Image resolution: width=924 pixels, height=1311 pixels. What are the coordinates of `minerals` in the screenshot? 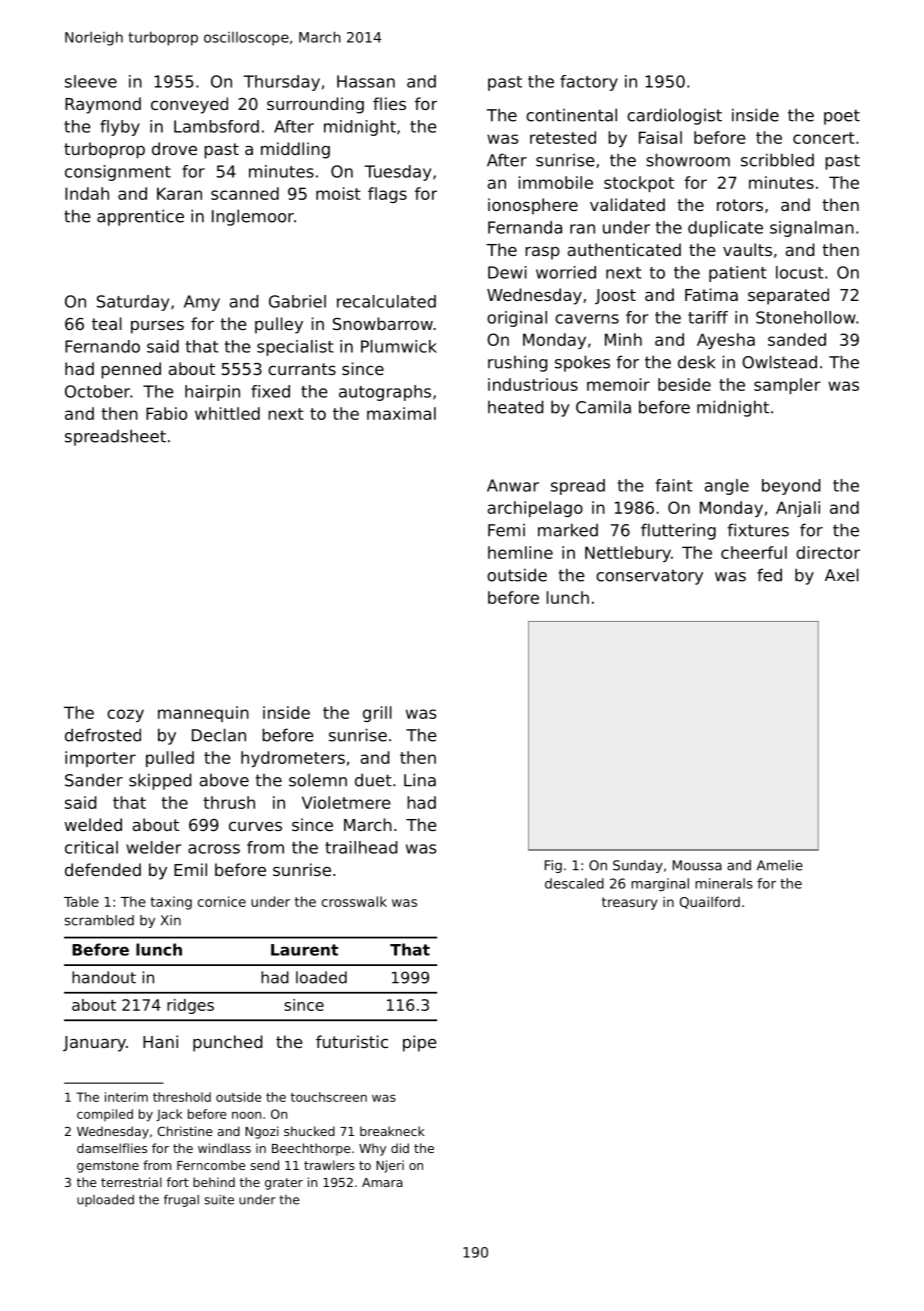 It's located at (724, 883).
